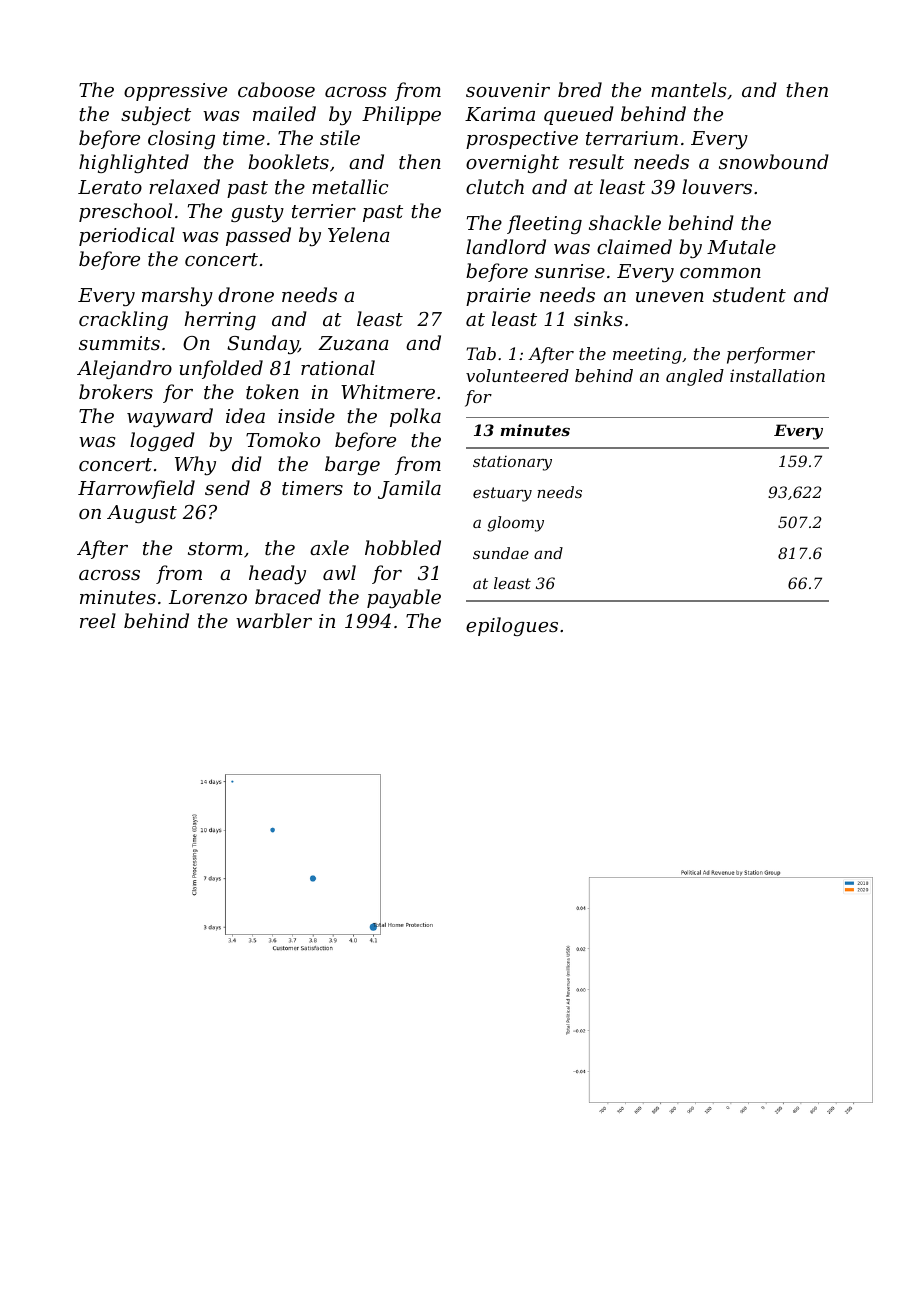  What do you see at coordinates (324, 211) in the document?
I see `terrier` at bounding box center [324, 211].
